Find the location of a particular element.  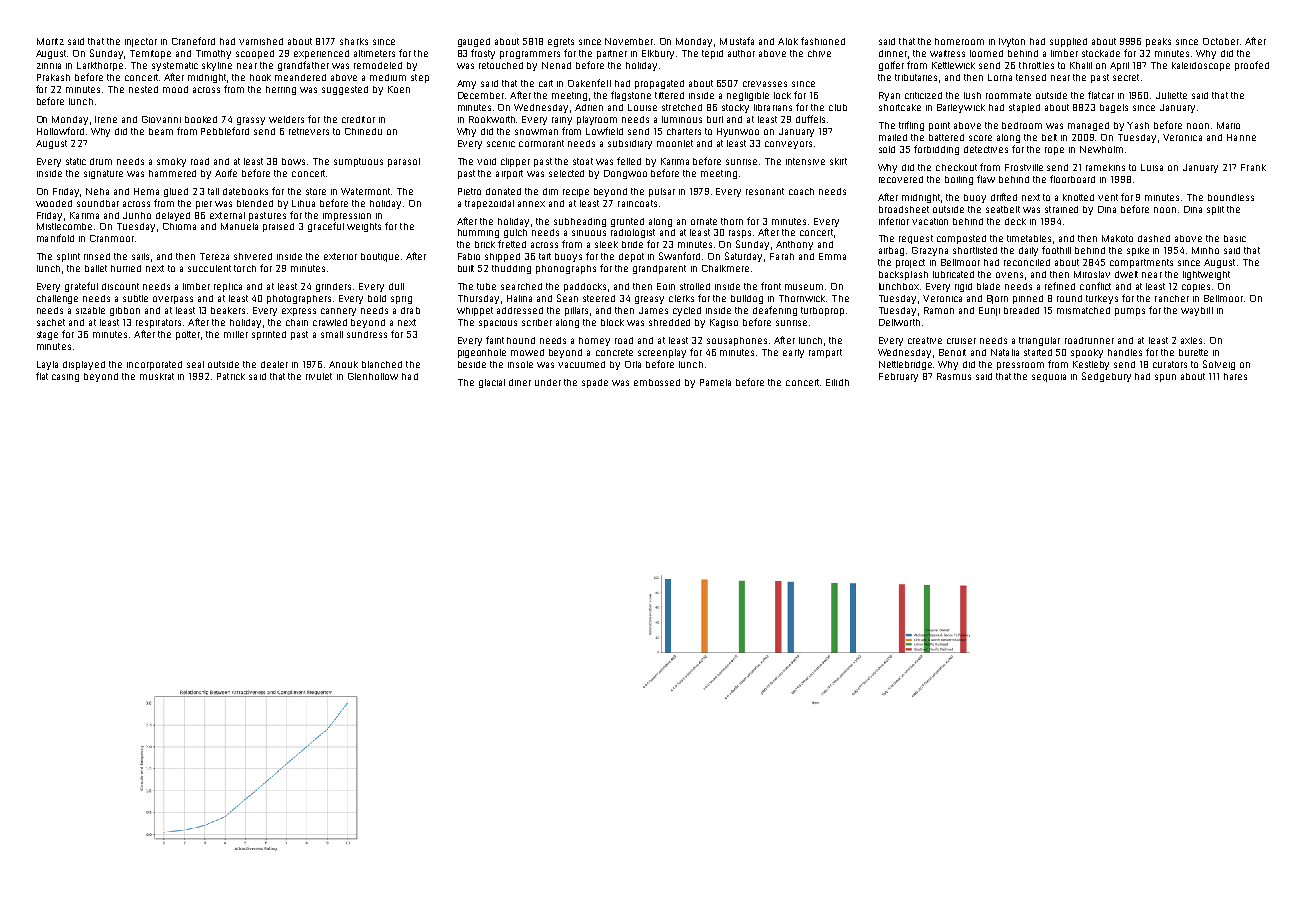

author is located at coordinates (741, 53).
